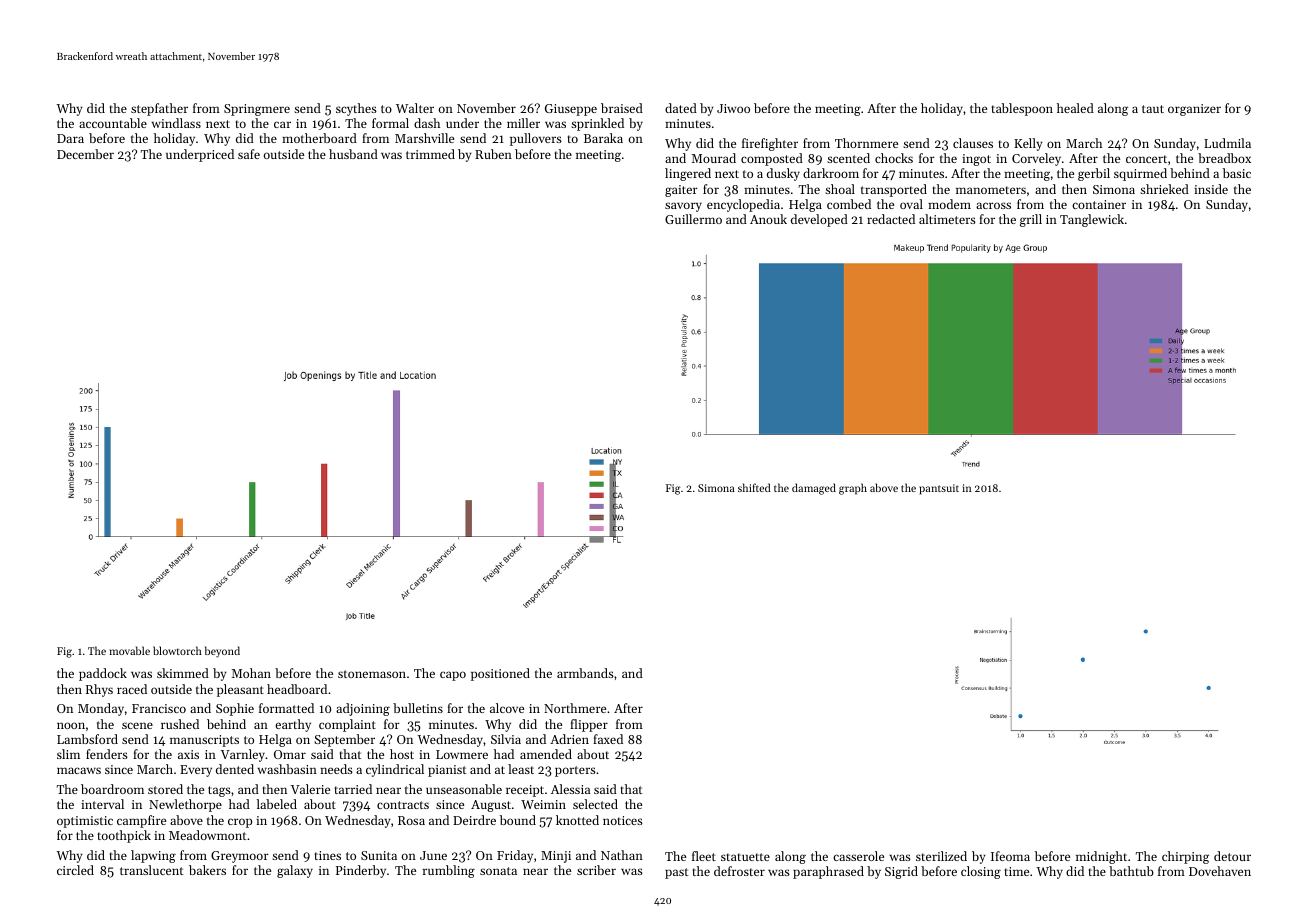  What do you see at coordinates (257, 110) in the screenshot?
I see `Springmere` at bounding box center [257, 110].
